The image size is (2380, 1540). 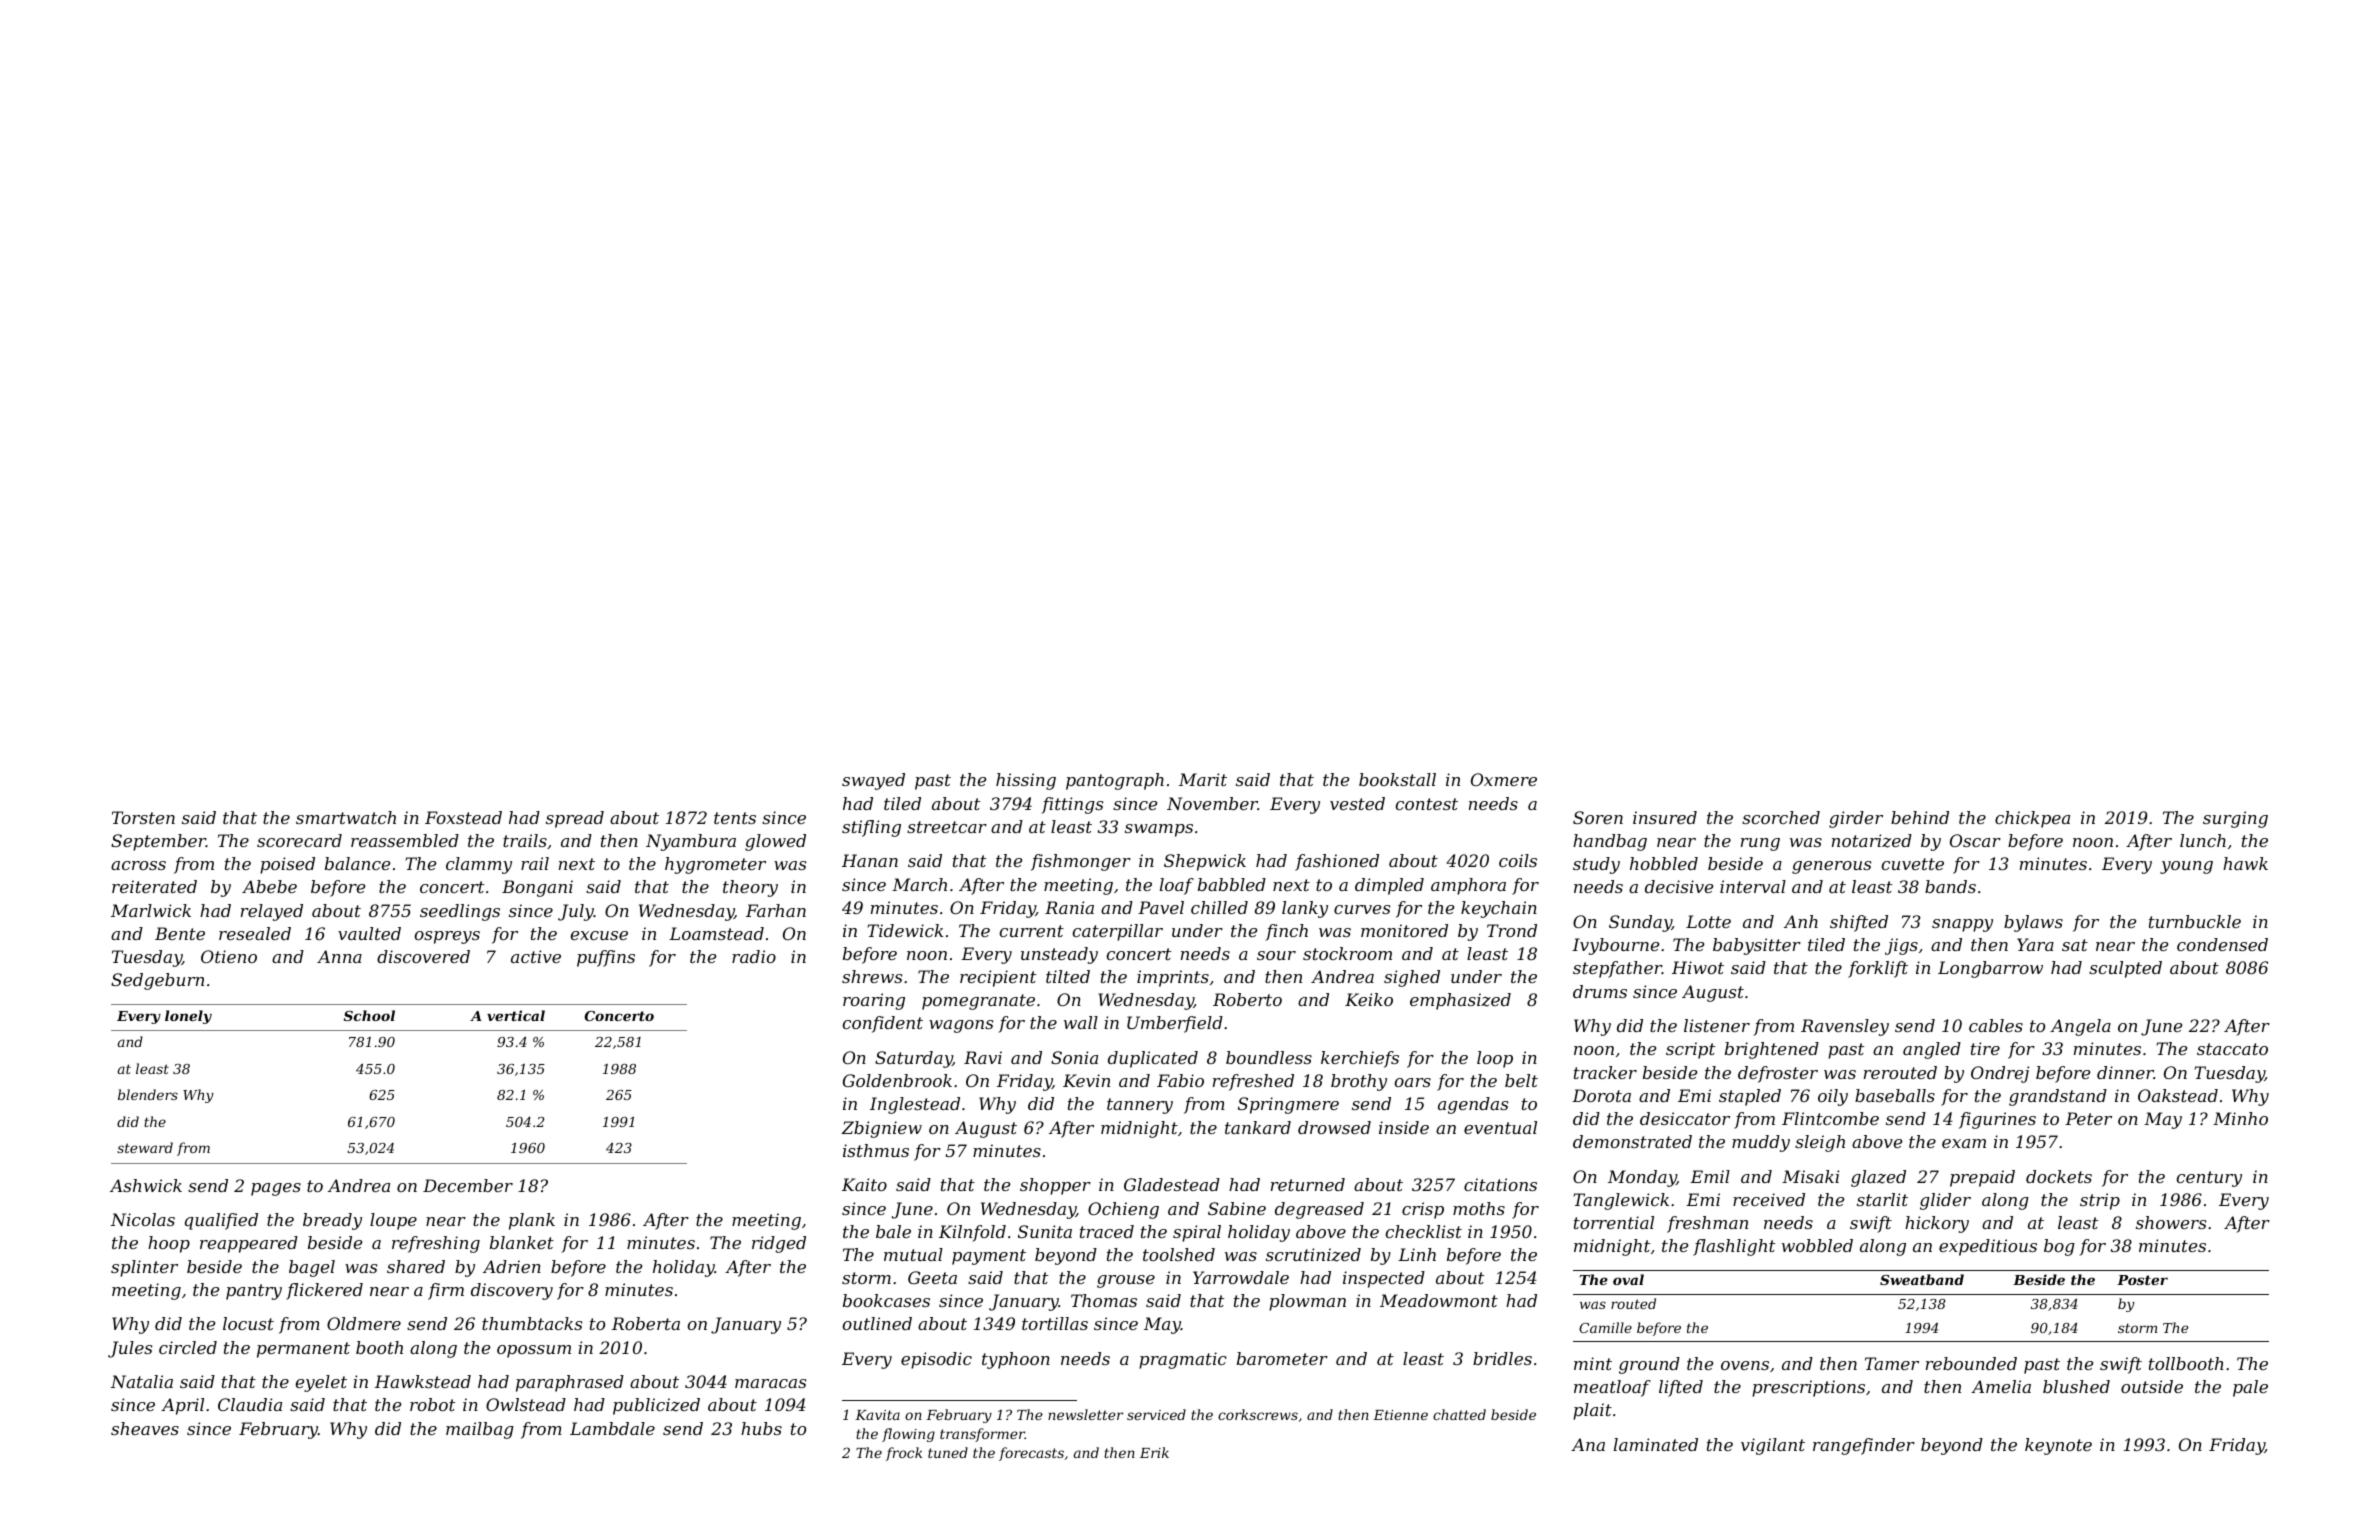 I want to click on starlit, so click(x=1882, y=1199).
